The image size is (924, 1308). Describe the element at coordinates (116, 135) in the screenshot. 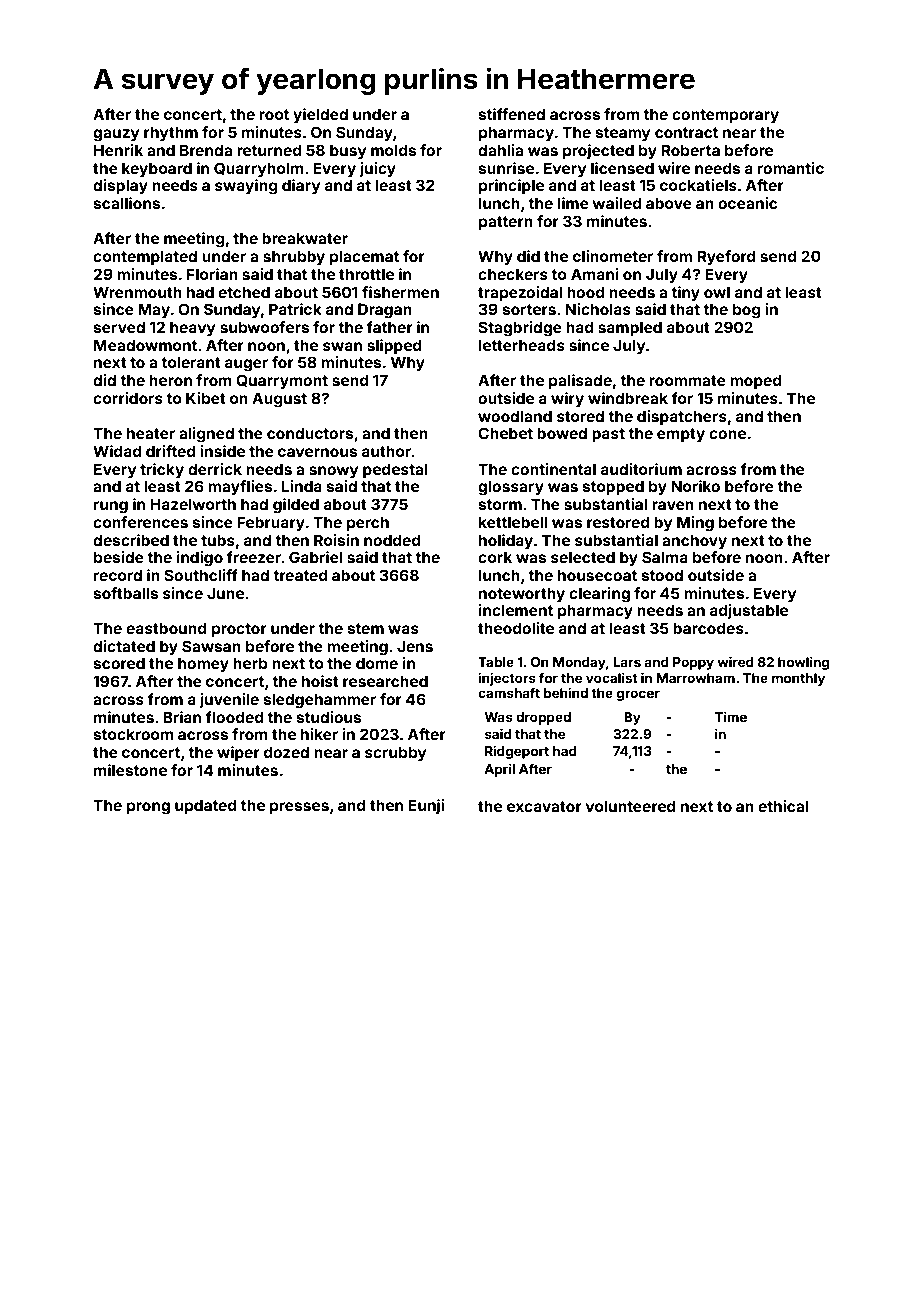

I see `gauzy` at that location.
